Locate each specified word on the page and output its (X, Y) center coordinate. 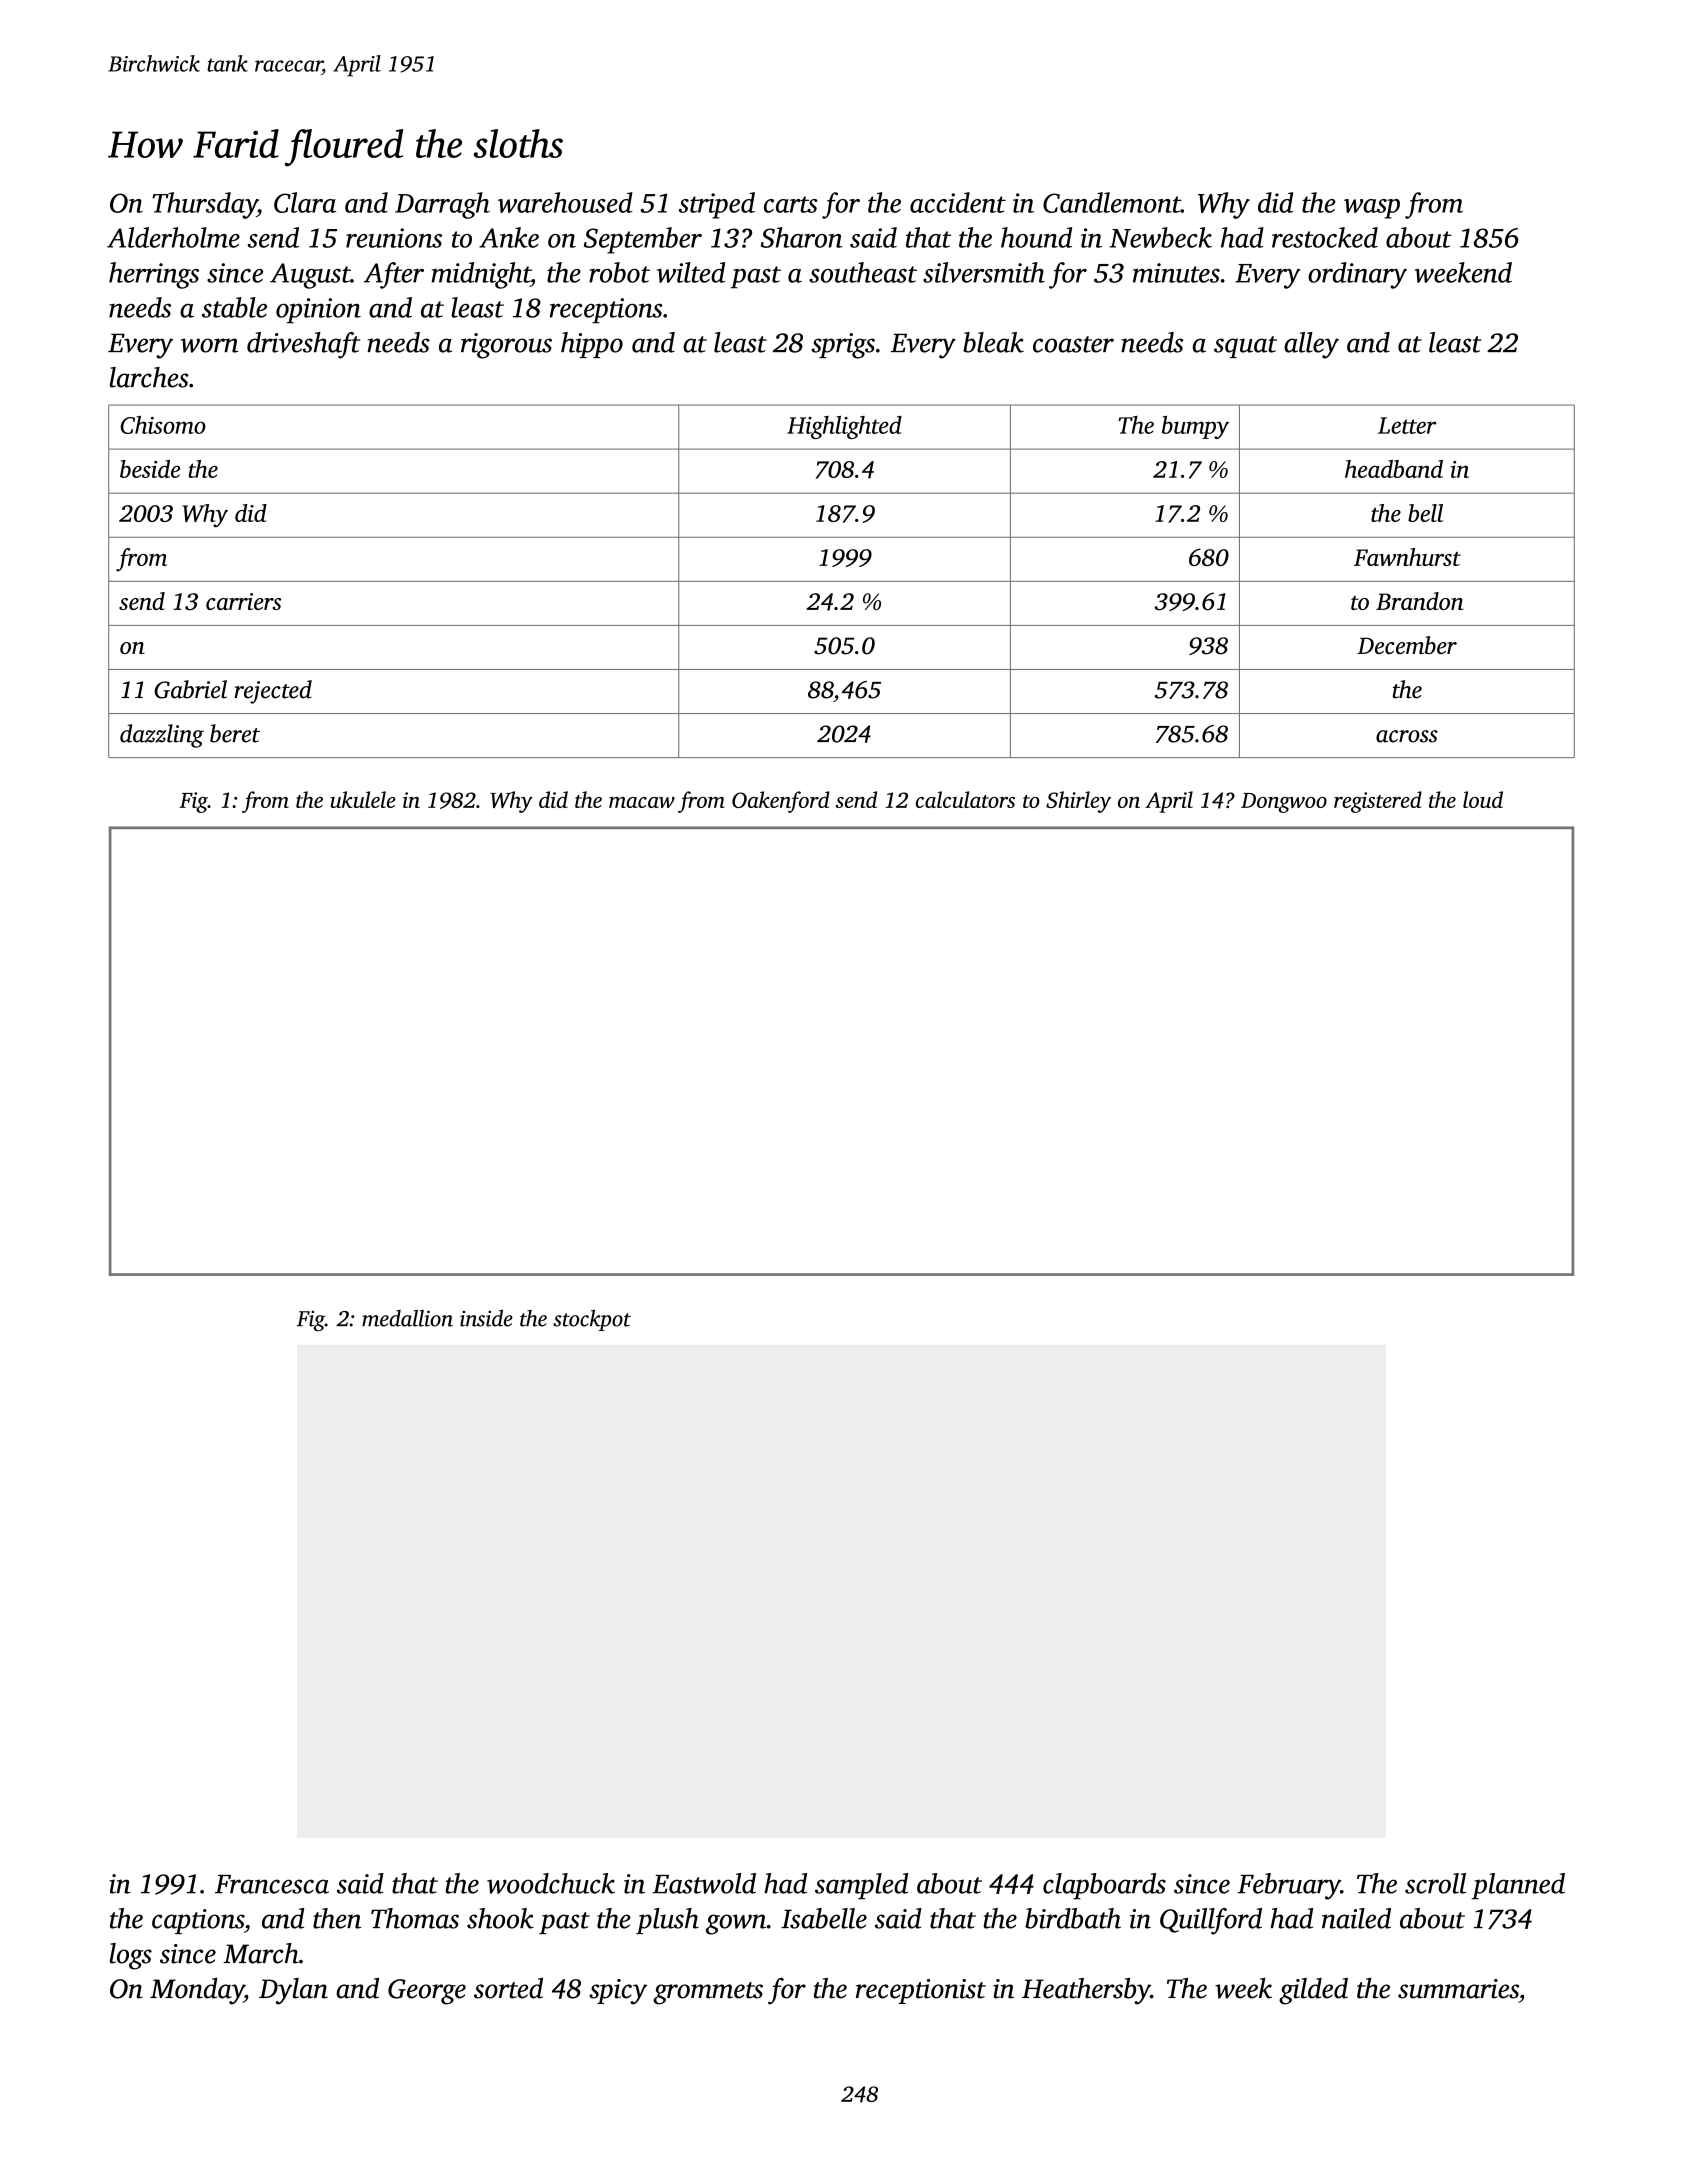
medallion (407, 1318)
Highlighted (844, 427)
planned (1518, 1886)
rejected (273, 692)
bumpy (1195, 427)
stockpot (592, 1320)
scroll (1435, 1883)
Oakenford (781, 802)
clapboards (1104, 1886)
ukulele (363, 799)
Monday (197, 1991)
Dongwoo (1284, 803)
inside (486, 1318)
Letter (1407, 425)
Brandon (1419, 601)
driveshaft (303, 345)
